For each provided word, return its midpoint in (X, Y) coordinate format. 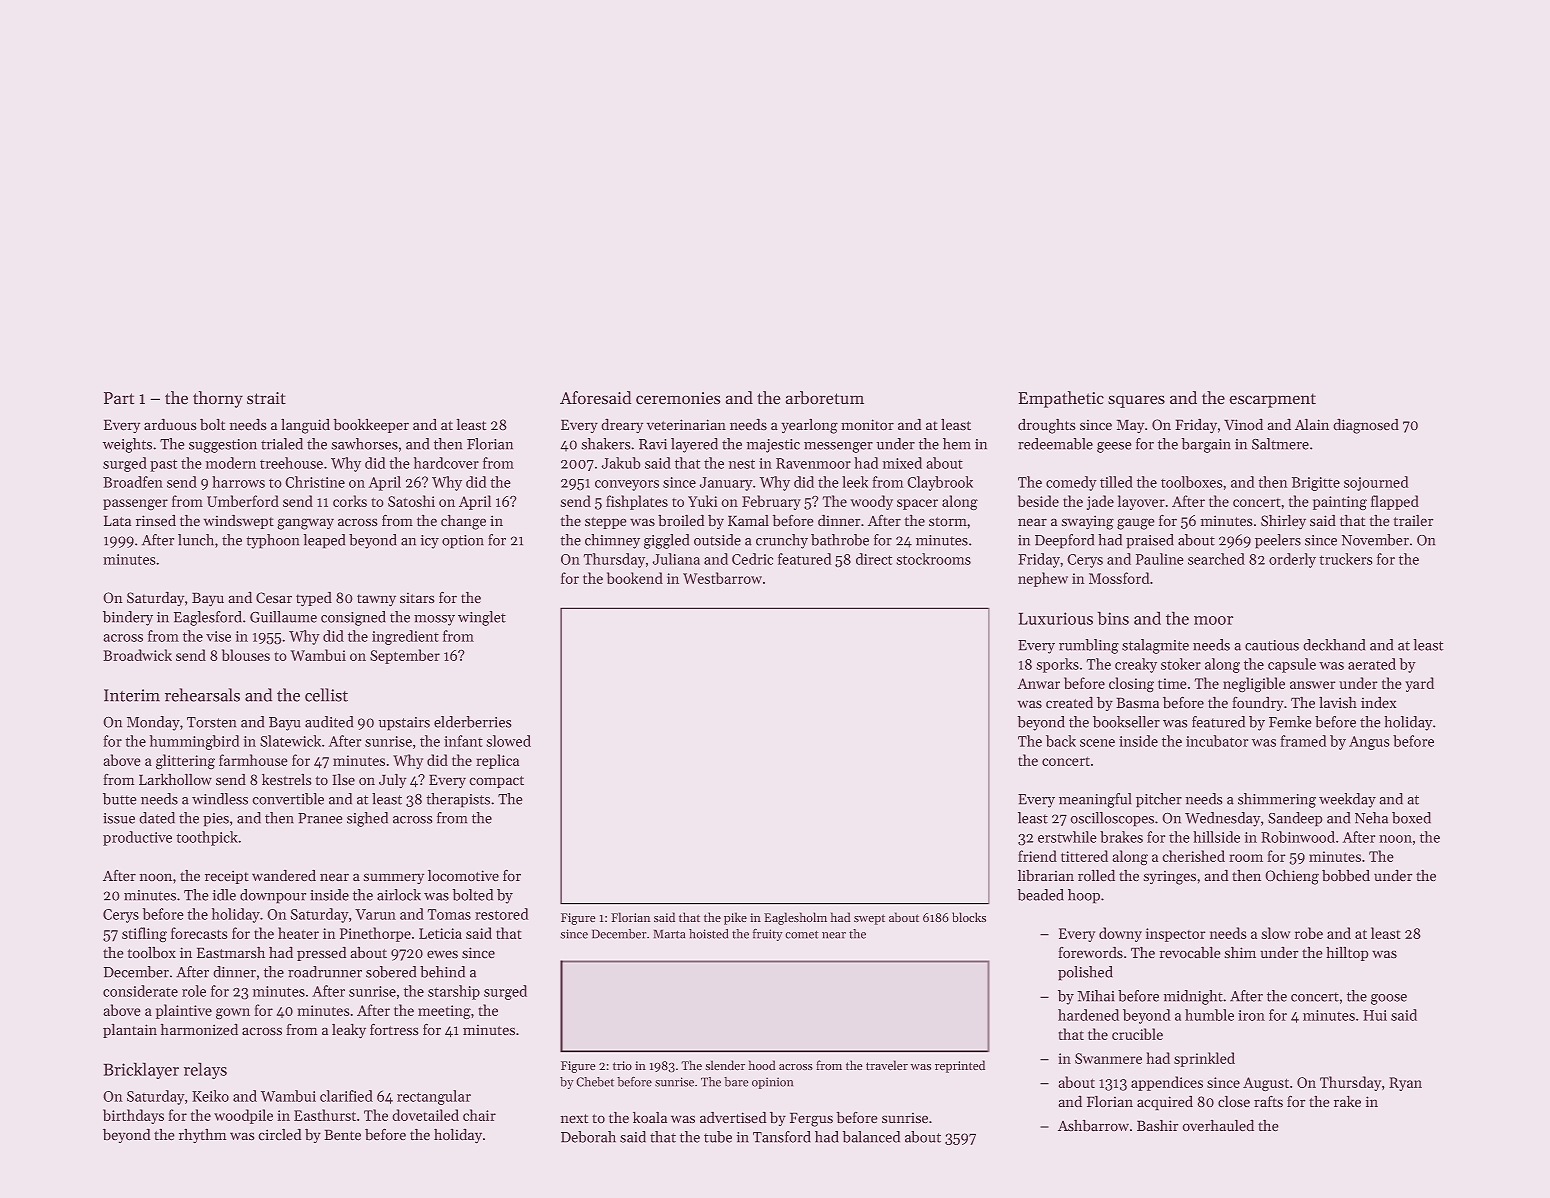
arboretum (825, 398)
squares (1136, 401)
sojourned (1376, 483)
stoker (1181, 664)
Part (119, 398)
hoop (1084, 896)
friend (1037, 856)
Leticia (440, 933)
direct (874, 559)
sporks (1057, 665)
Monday (153, 723)
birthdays (133, 1116)
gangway (305, 524)
